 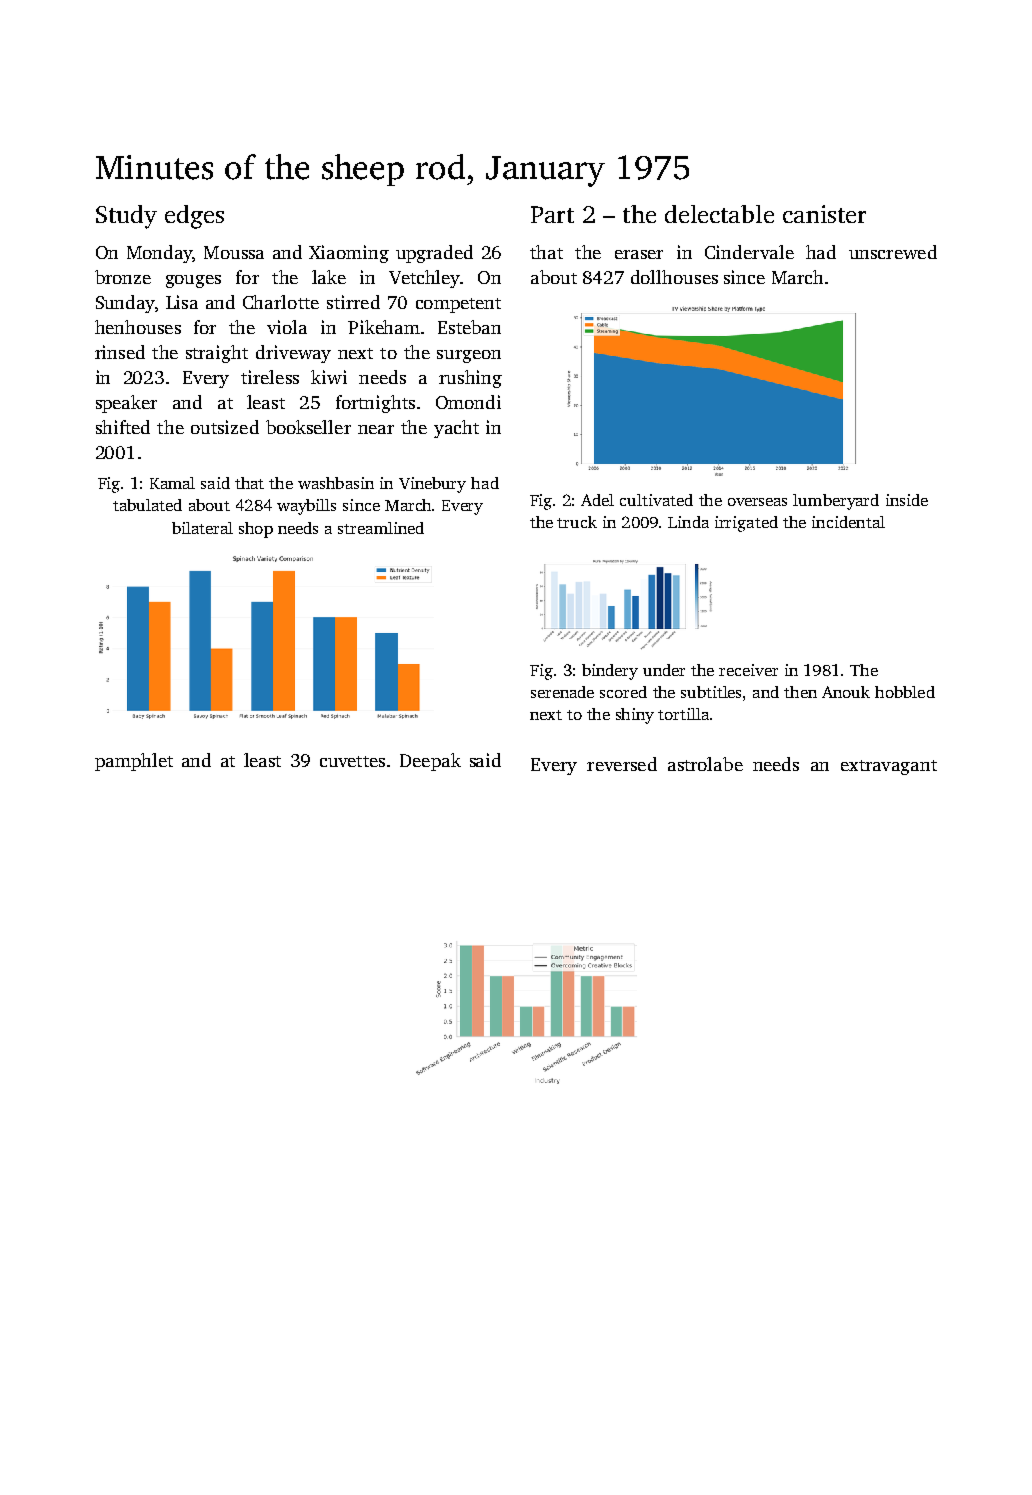 What do you see at coordinates (552, 214) in the document?
I see `Part` at bounding box center [552, 214].
